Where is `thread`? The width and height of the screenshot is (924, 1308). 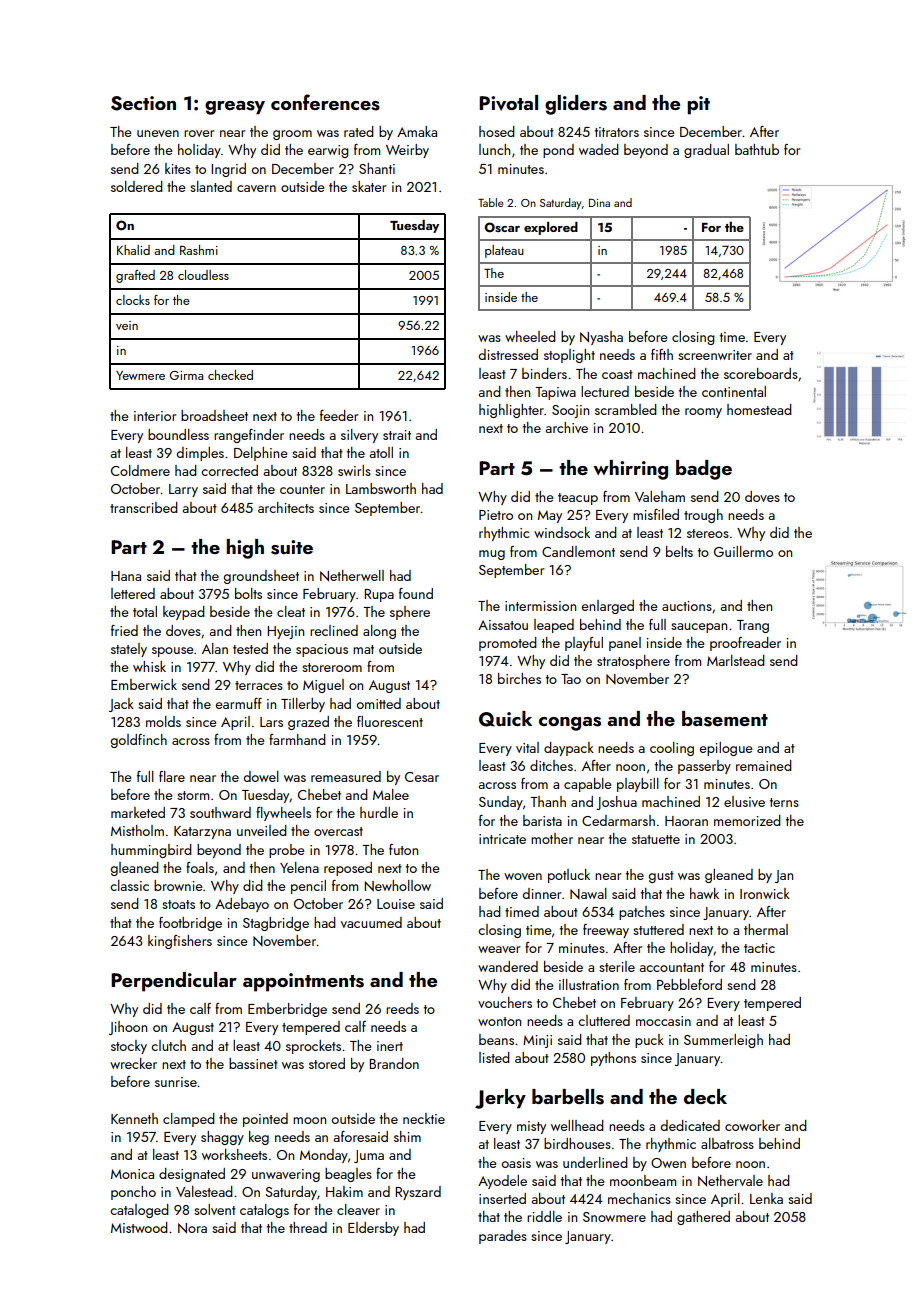
thread is located at coordinates (308, 1227).
